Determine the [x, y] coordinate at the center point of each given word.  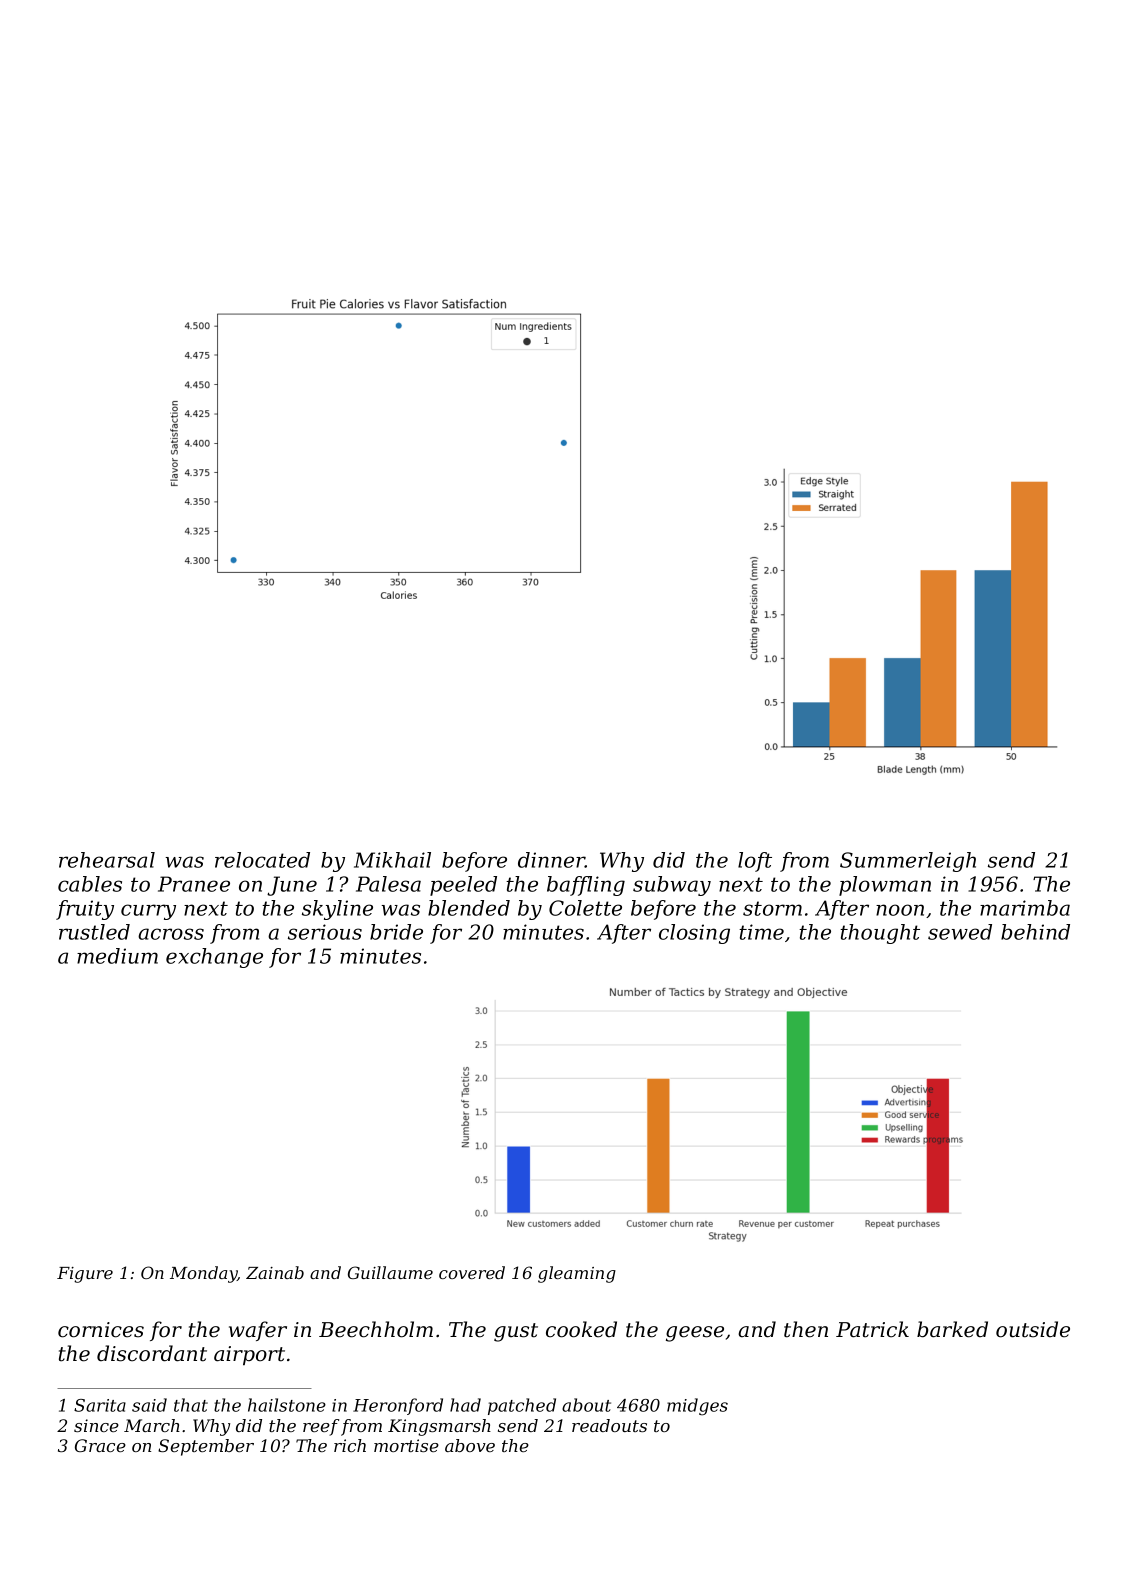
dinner [551, 860]
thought [880, 934]
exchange [214, 958]
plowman [885, 886]
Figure [85, 1275]
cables [90, 884]
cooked [581, 1329]
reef [321, 1427]
